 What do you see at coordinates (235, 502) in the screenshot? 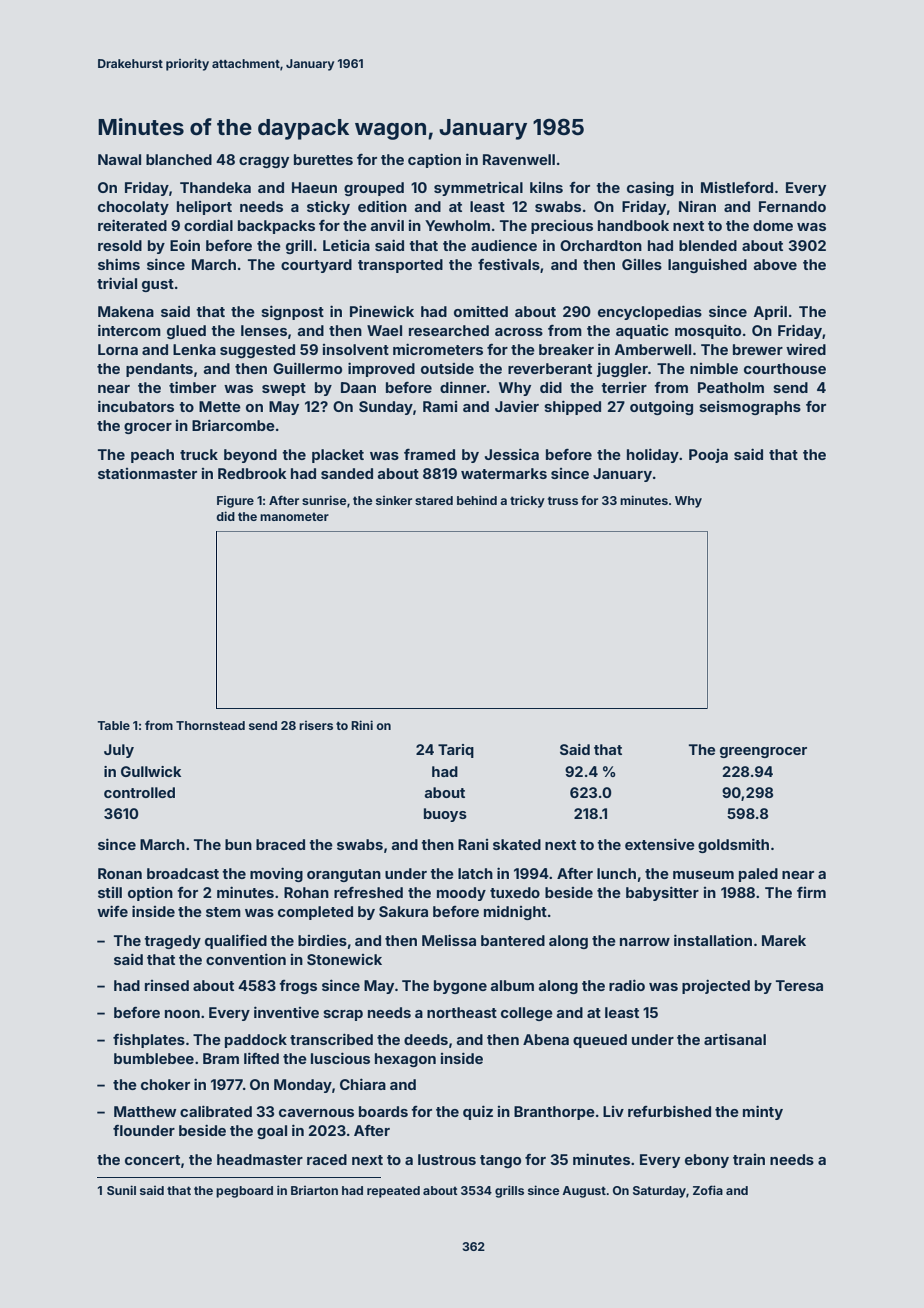
I see `Figure` at bounding box center [235, 502].
